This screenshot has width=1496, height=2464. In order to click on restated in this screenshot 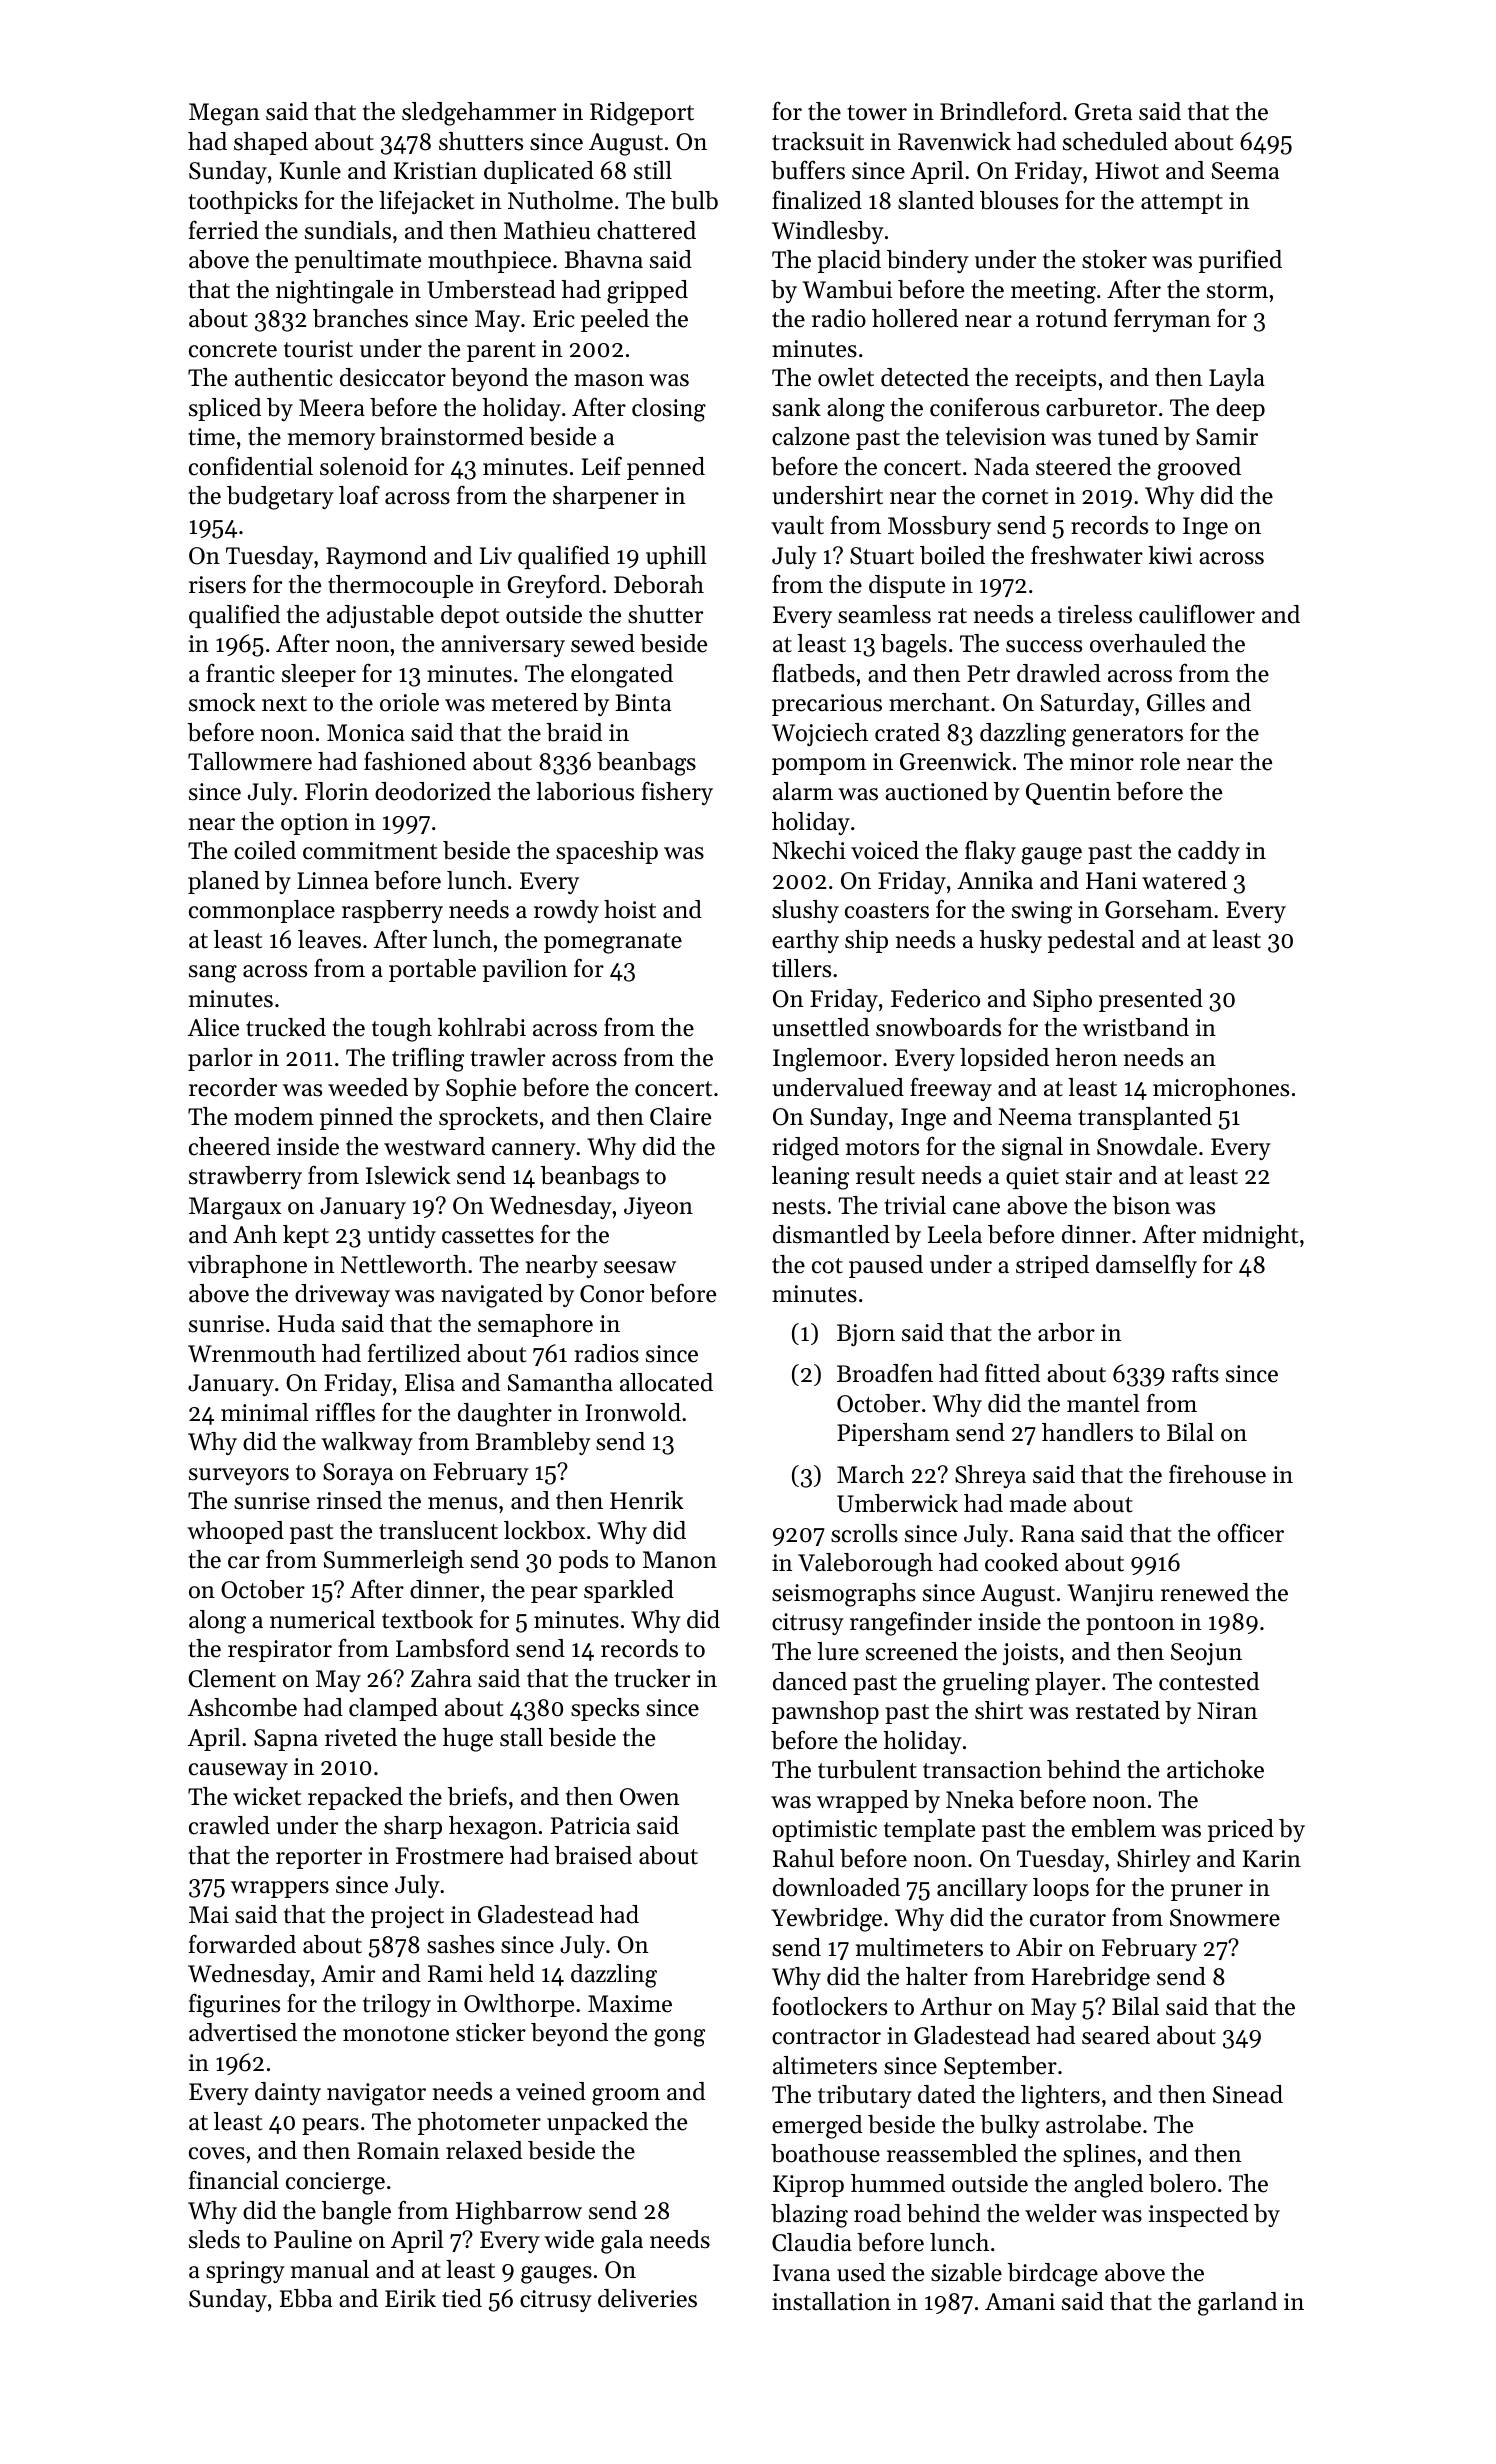, I will do `click(1118, 1710)`.
